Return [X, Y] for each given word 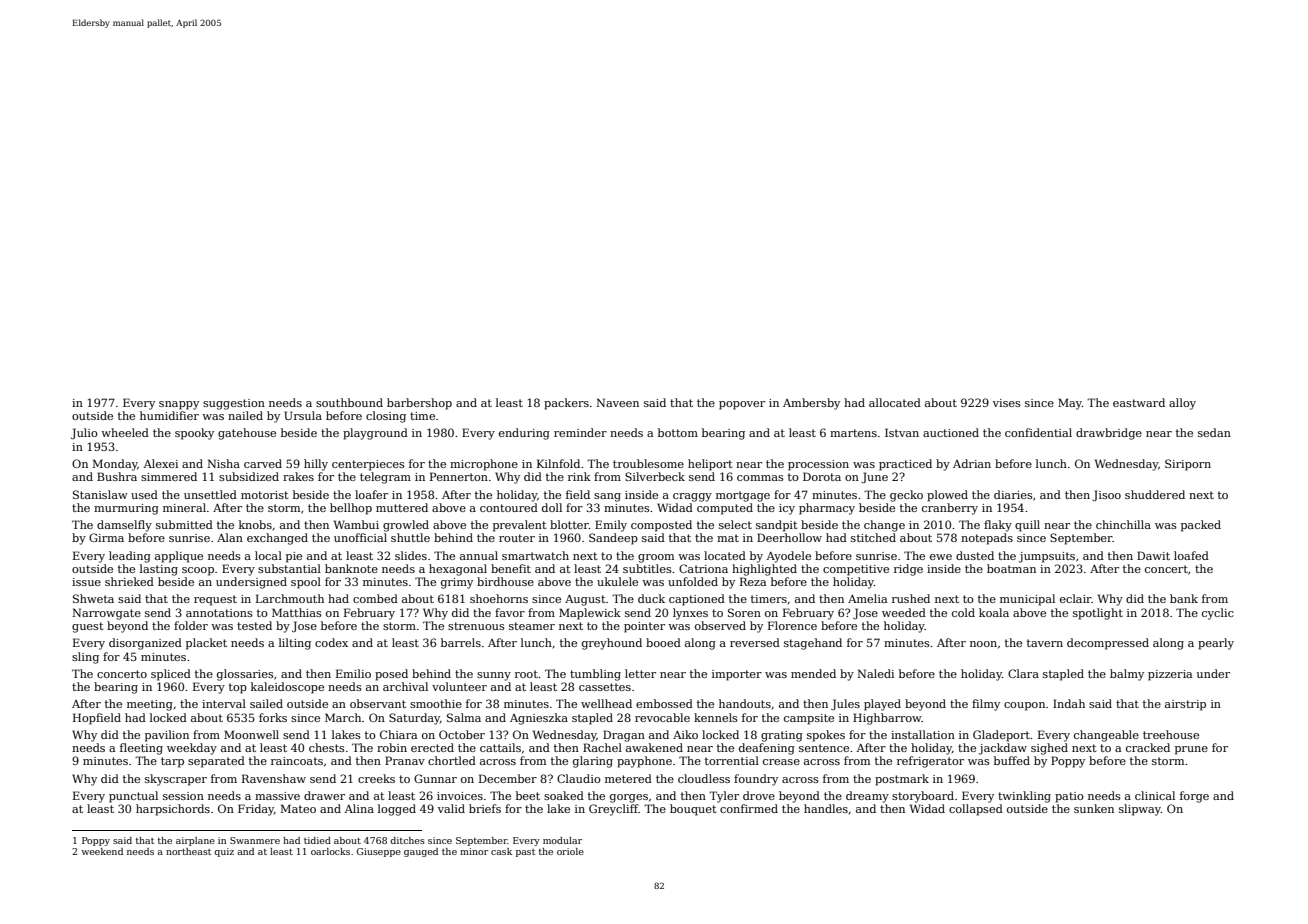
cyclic [1218, 614]
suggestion [234, 404]
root [526, 674]
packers [566, 404]
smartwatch [535, 555]
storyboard [923, 797]
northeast [188, 851]
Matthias [297, 612]
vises [1007, 403]
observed [720, 625]
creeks [376, 778]
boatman [1011, 568]
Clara [1023, 673]
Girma [106, 537]
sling [85, 658]
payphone [644, 762]
